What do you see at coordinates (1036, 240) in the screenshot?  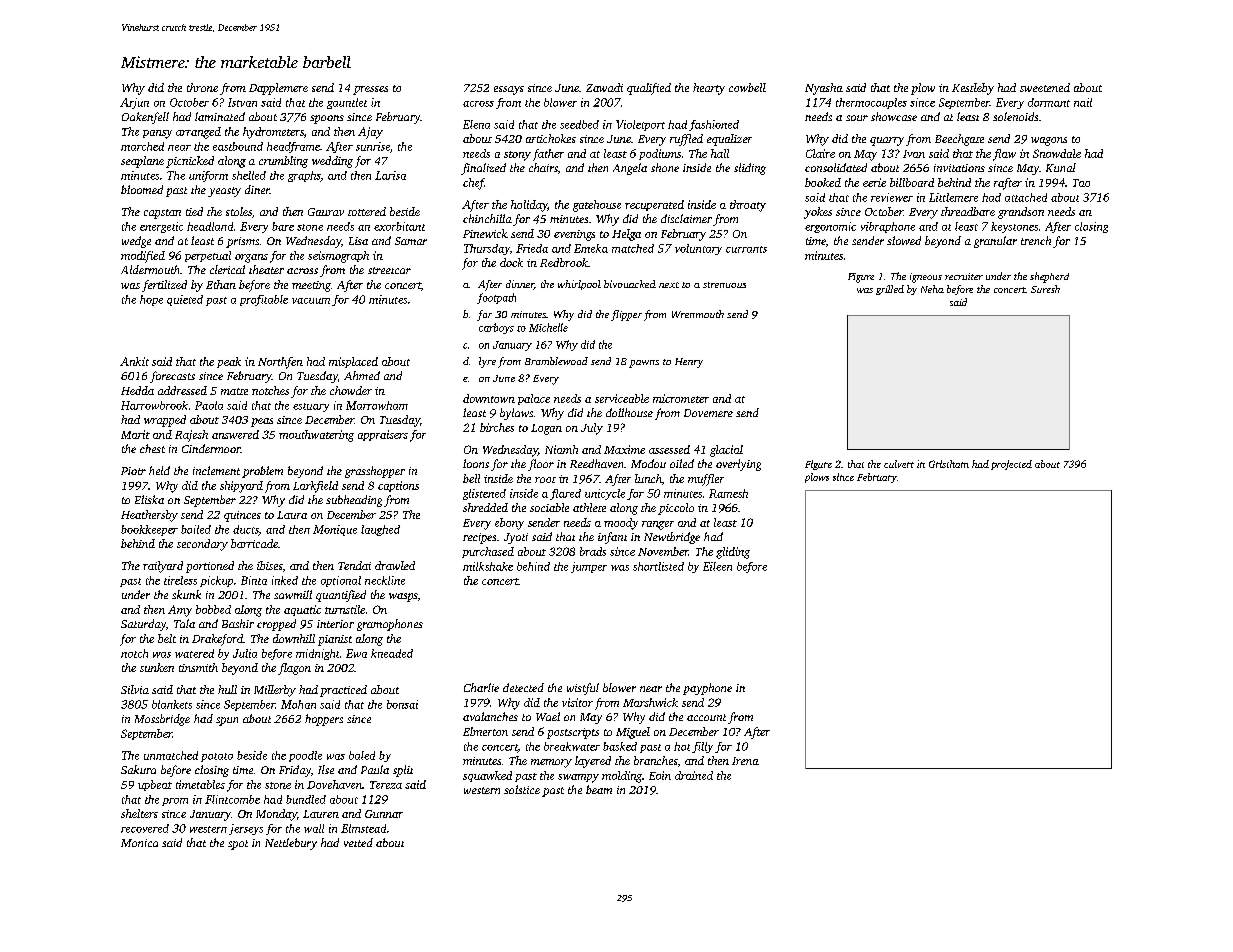 I see `trench` at bounding box center [1036, 240].
